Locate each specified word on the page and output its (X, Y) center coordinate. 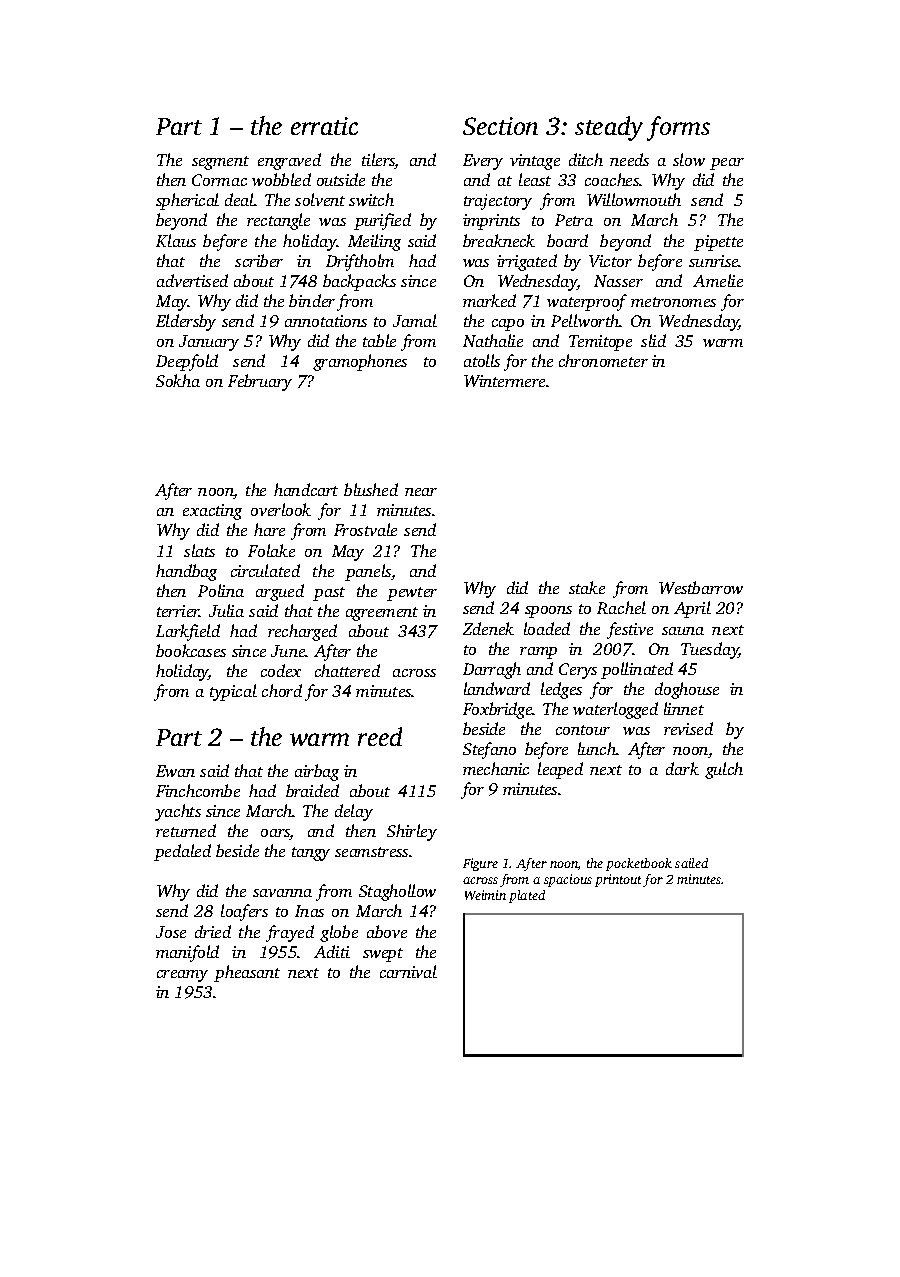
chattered (347, 670)
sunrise (714, 261)
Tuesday (710, 650)
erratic (324, 126)
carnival (408, 971)
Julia (226, 610)
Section (500, 126)
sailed (691, 863)
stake (587, 587)
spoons (548, 612)
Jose (171, 932)
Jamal (415, 320)
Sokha (178, 380)
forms (678, 128)
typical (233, 692)
